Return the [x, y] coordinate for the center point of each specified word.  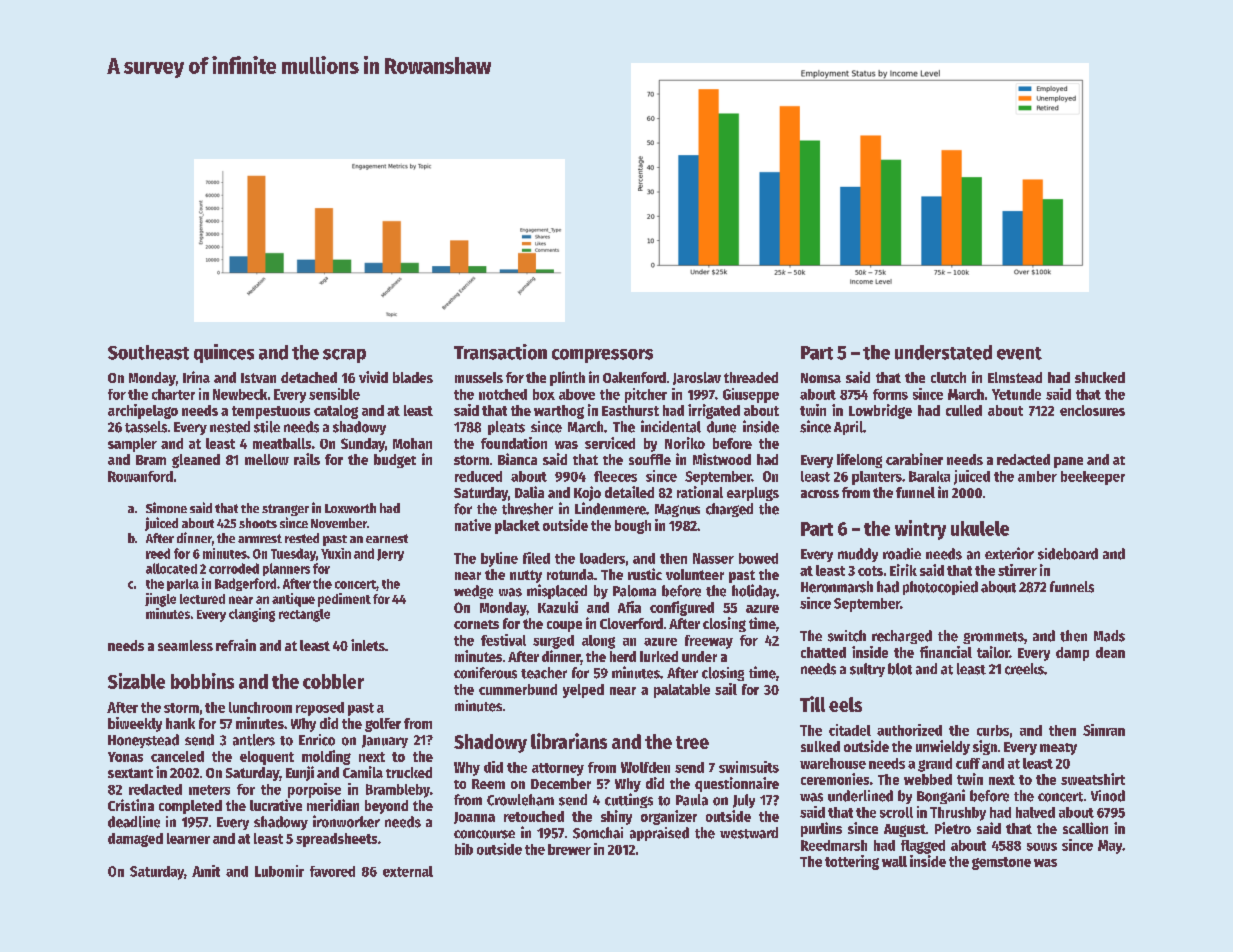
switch [847, 636]
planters [877, 478]
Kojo [587, 493]
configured [682, 608]
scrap [344, 356]
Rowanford [140, 476]
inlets [368, 645]
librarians [569, 741]
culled [964, 410]
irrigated [714, 411]
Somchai [598, 833]
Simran [1104, 730]
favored [332, 871]
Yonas [125, 757]
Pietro [953, 828]
